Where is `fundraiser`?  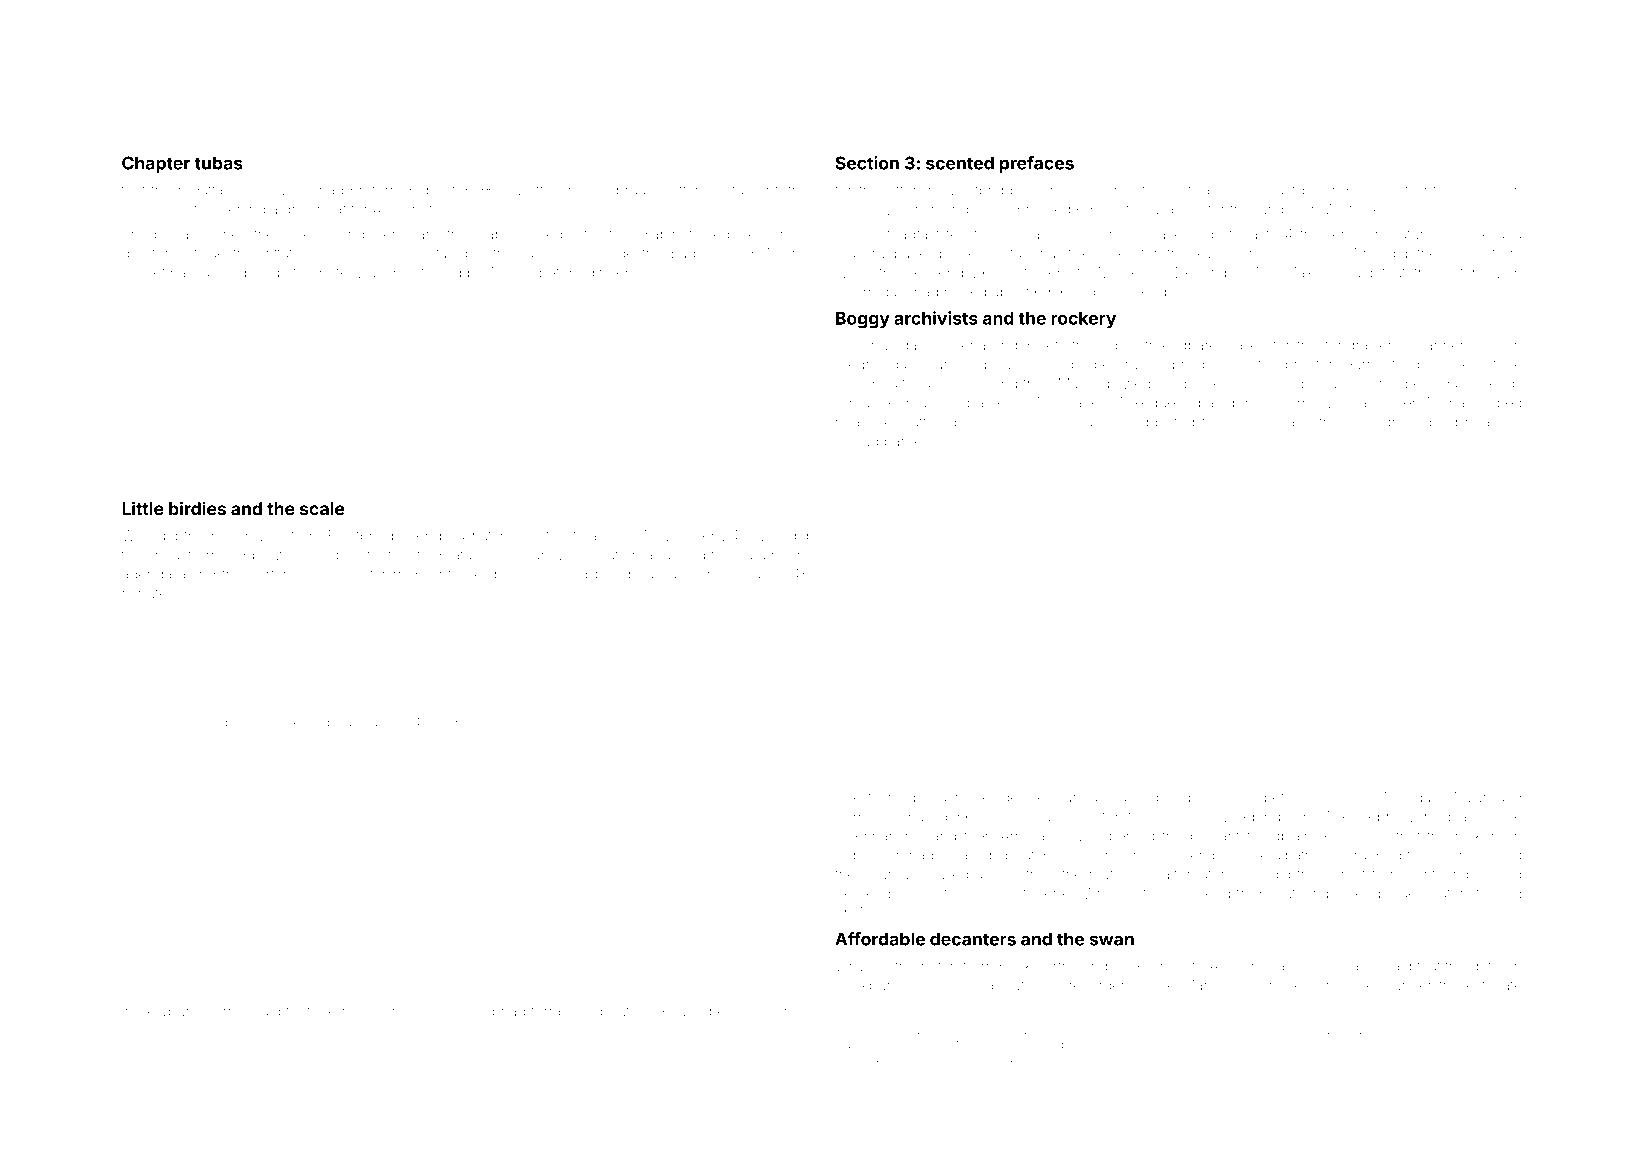
fundraiser is located at coordinates (1358, 345).
